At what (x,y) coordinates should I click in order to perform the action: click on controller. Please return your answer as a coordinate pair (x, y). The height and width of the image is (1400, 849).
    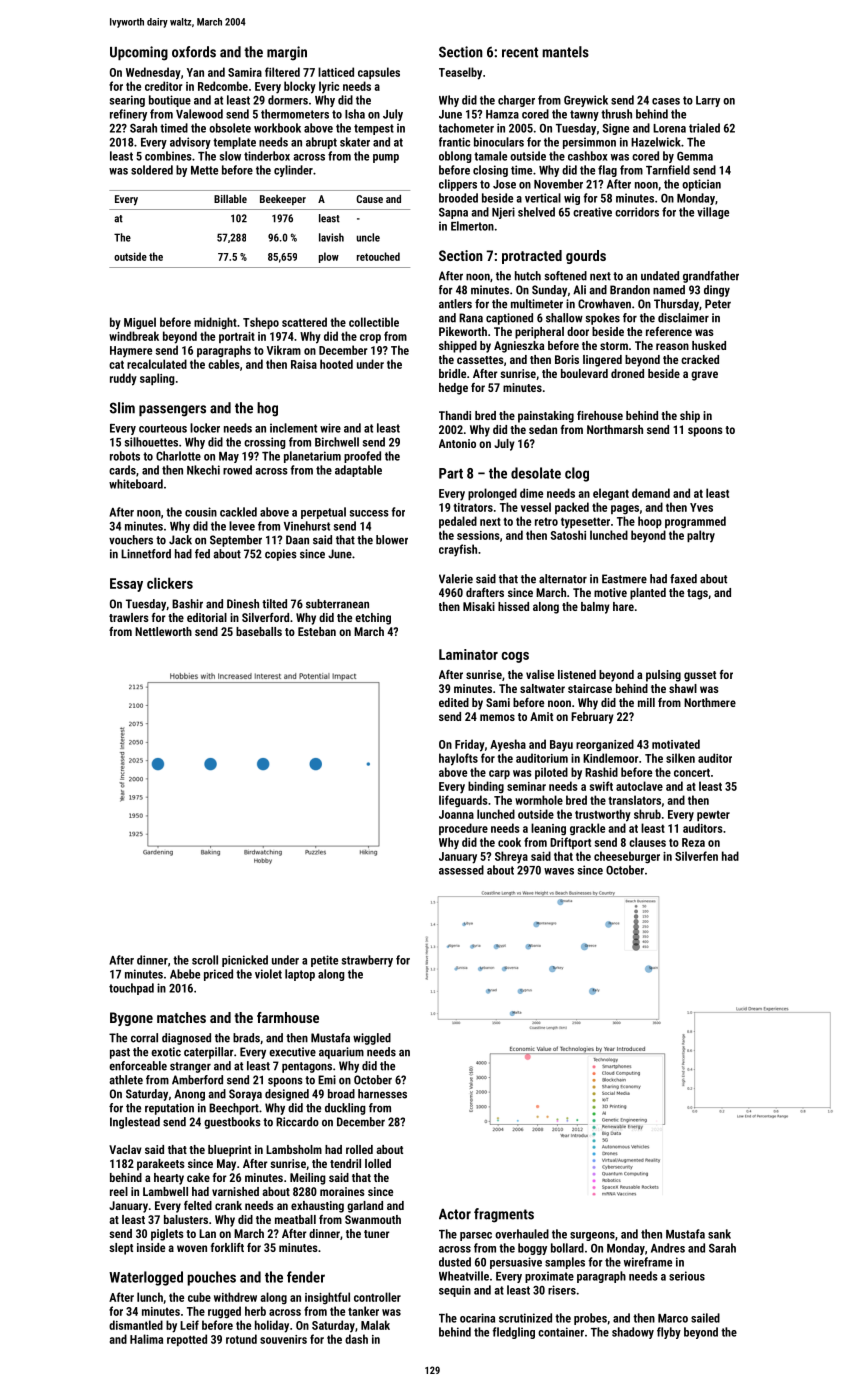
    Looking at the image, I should click on (377, 1297).
